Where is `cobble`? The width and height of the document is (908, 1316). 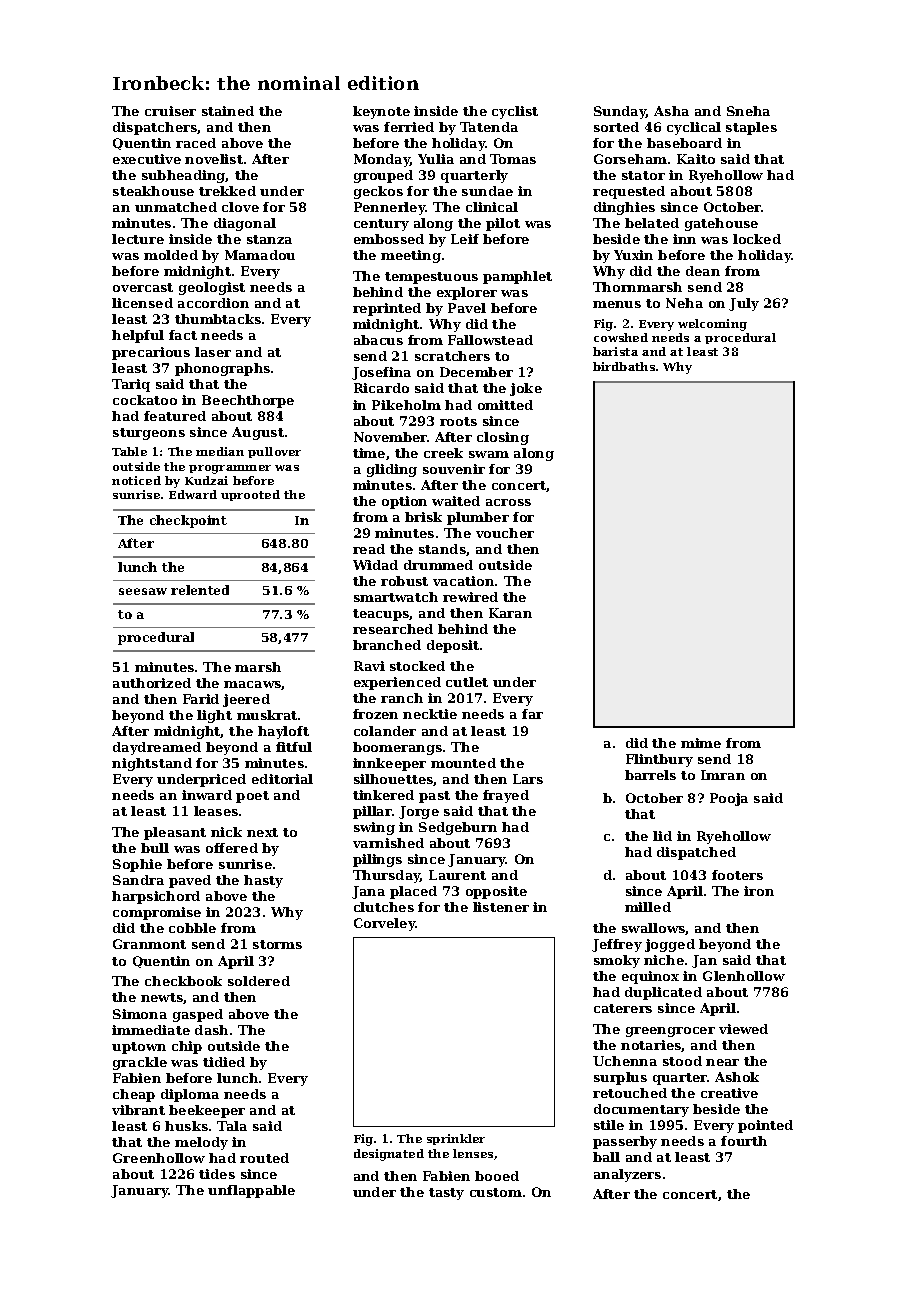
cobble is located at coordinates (192, 928).
